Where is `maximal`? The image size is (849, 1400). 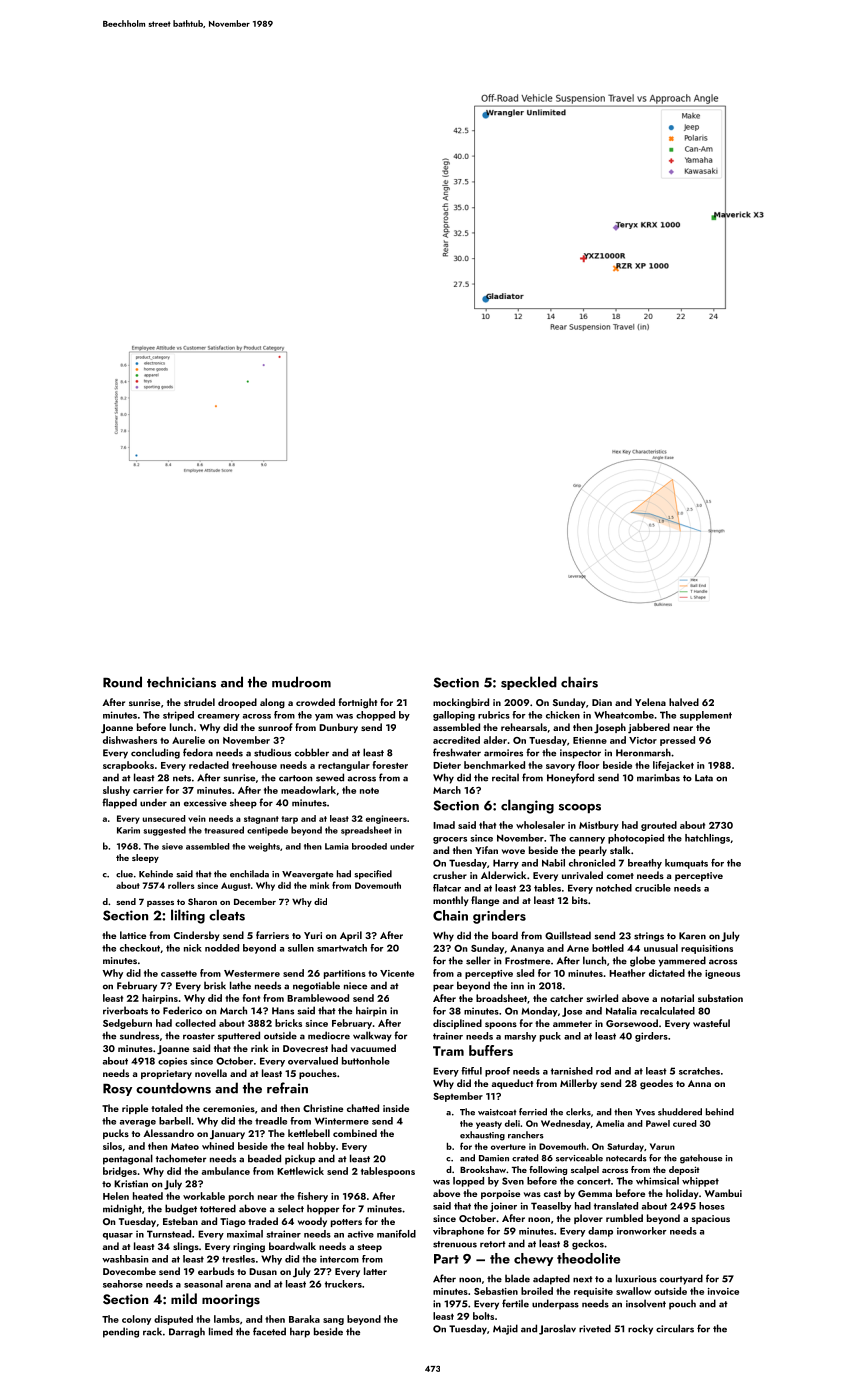
maximal is located at coordinates (245, 1234).
